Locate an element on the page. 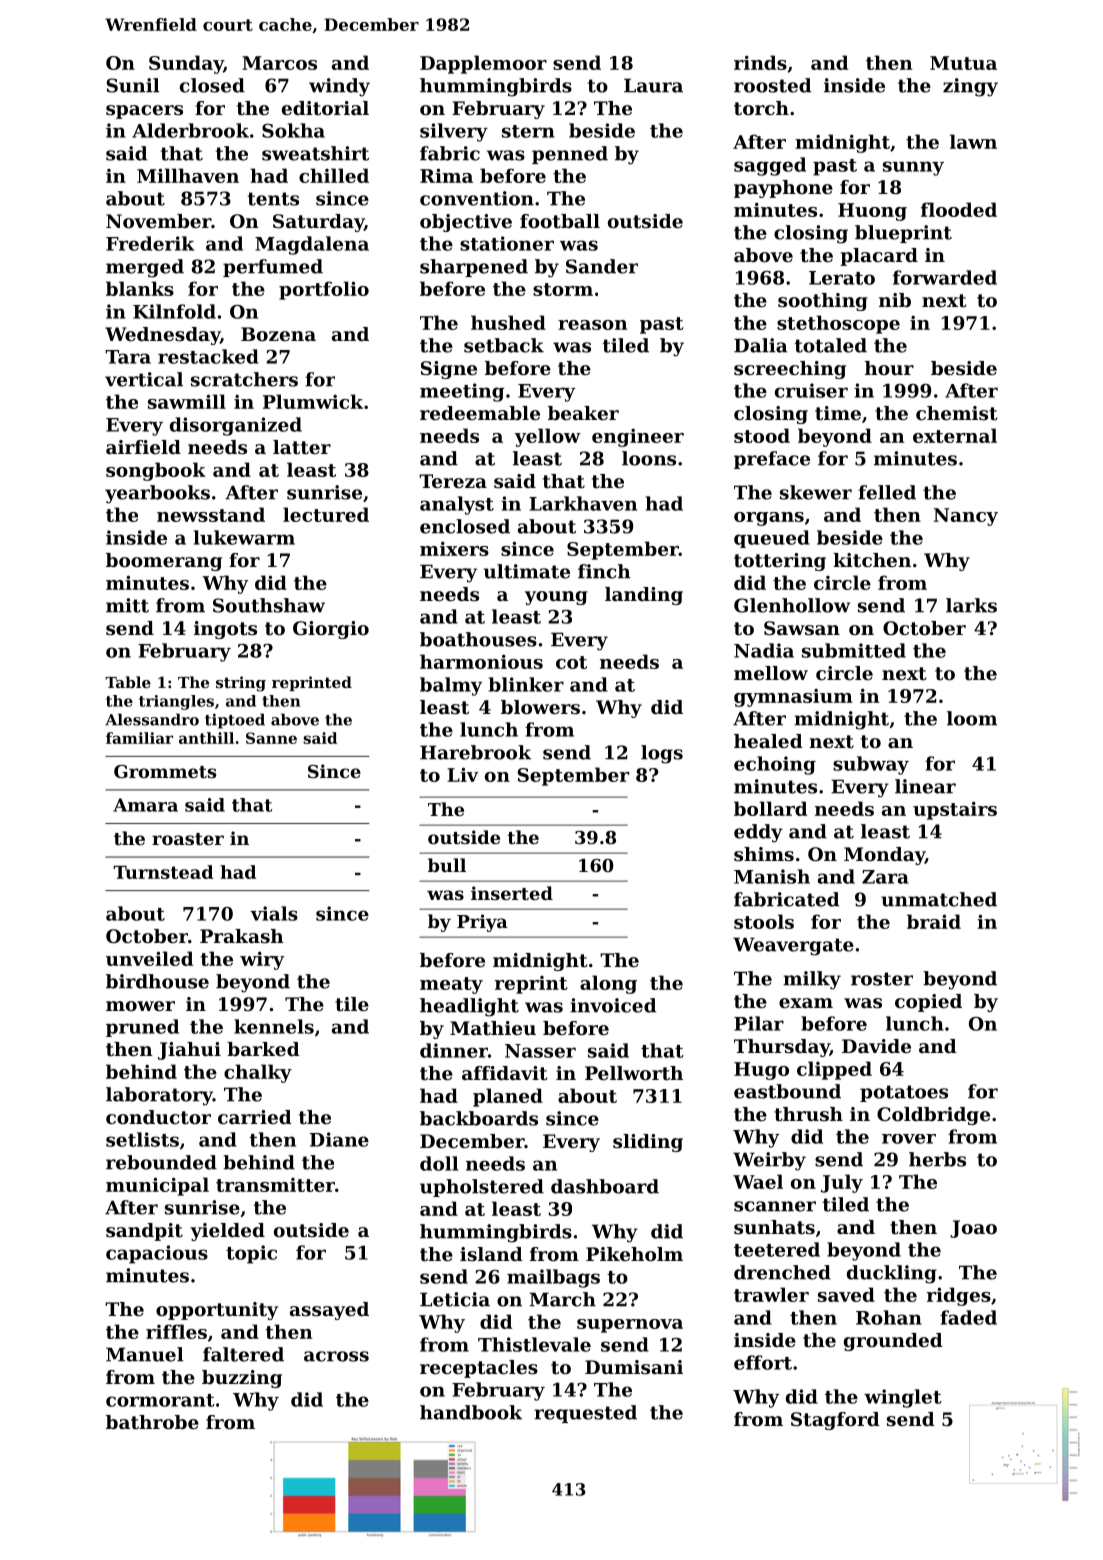 The height and width of the page is (1560, 1103). handbook is located at coordinates (471, 1412).
